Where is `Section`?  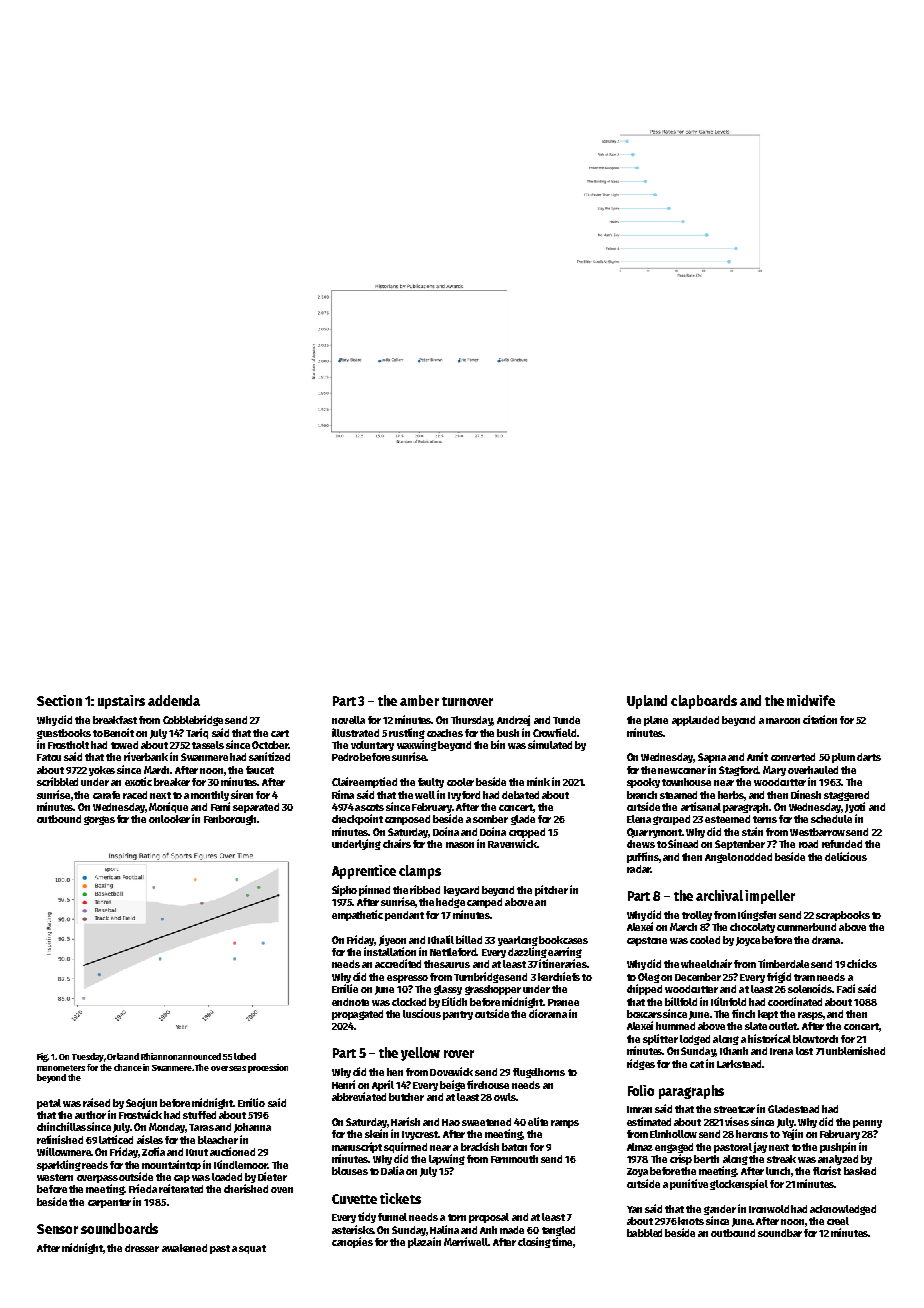
Section is located at coordinates (59, 700).
